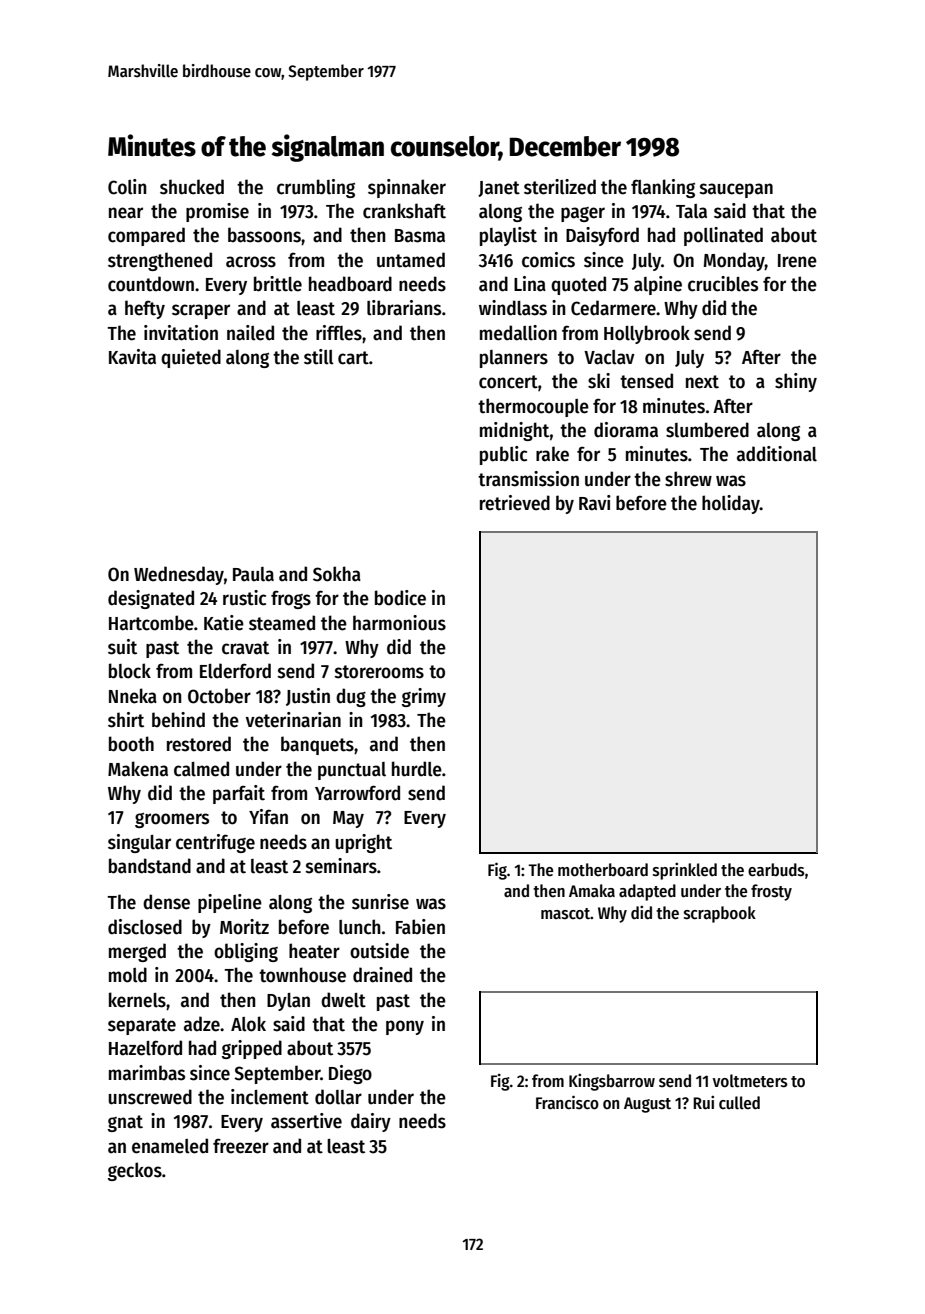  What do you see at coordinates (508, 236) in the screenshot?
I see `playlist` at bounding box center [508, 236].
